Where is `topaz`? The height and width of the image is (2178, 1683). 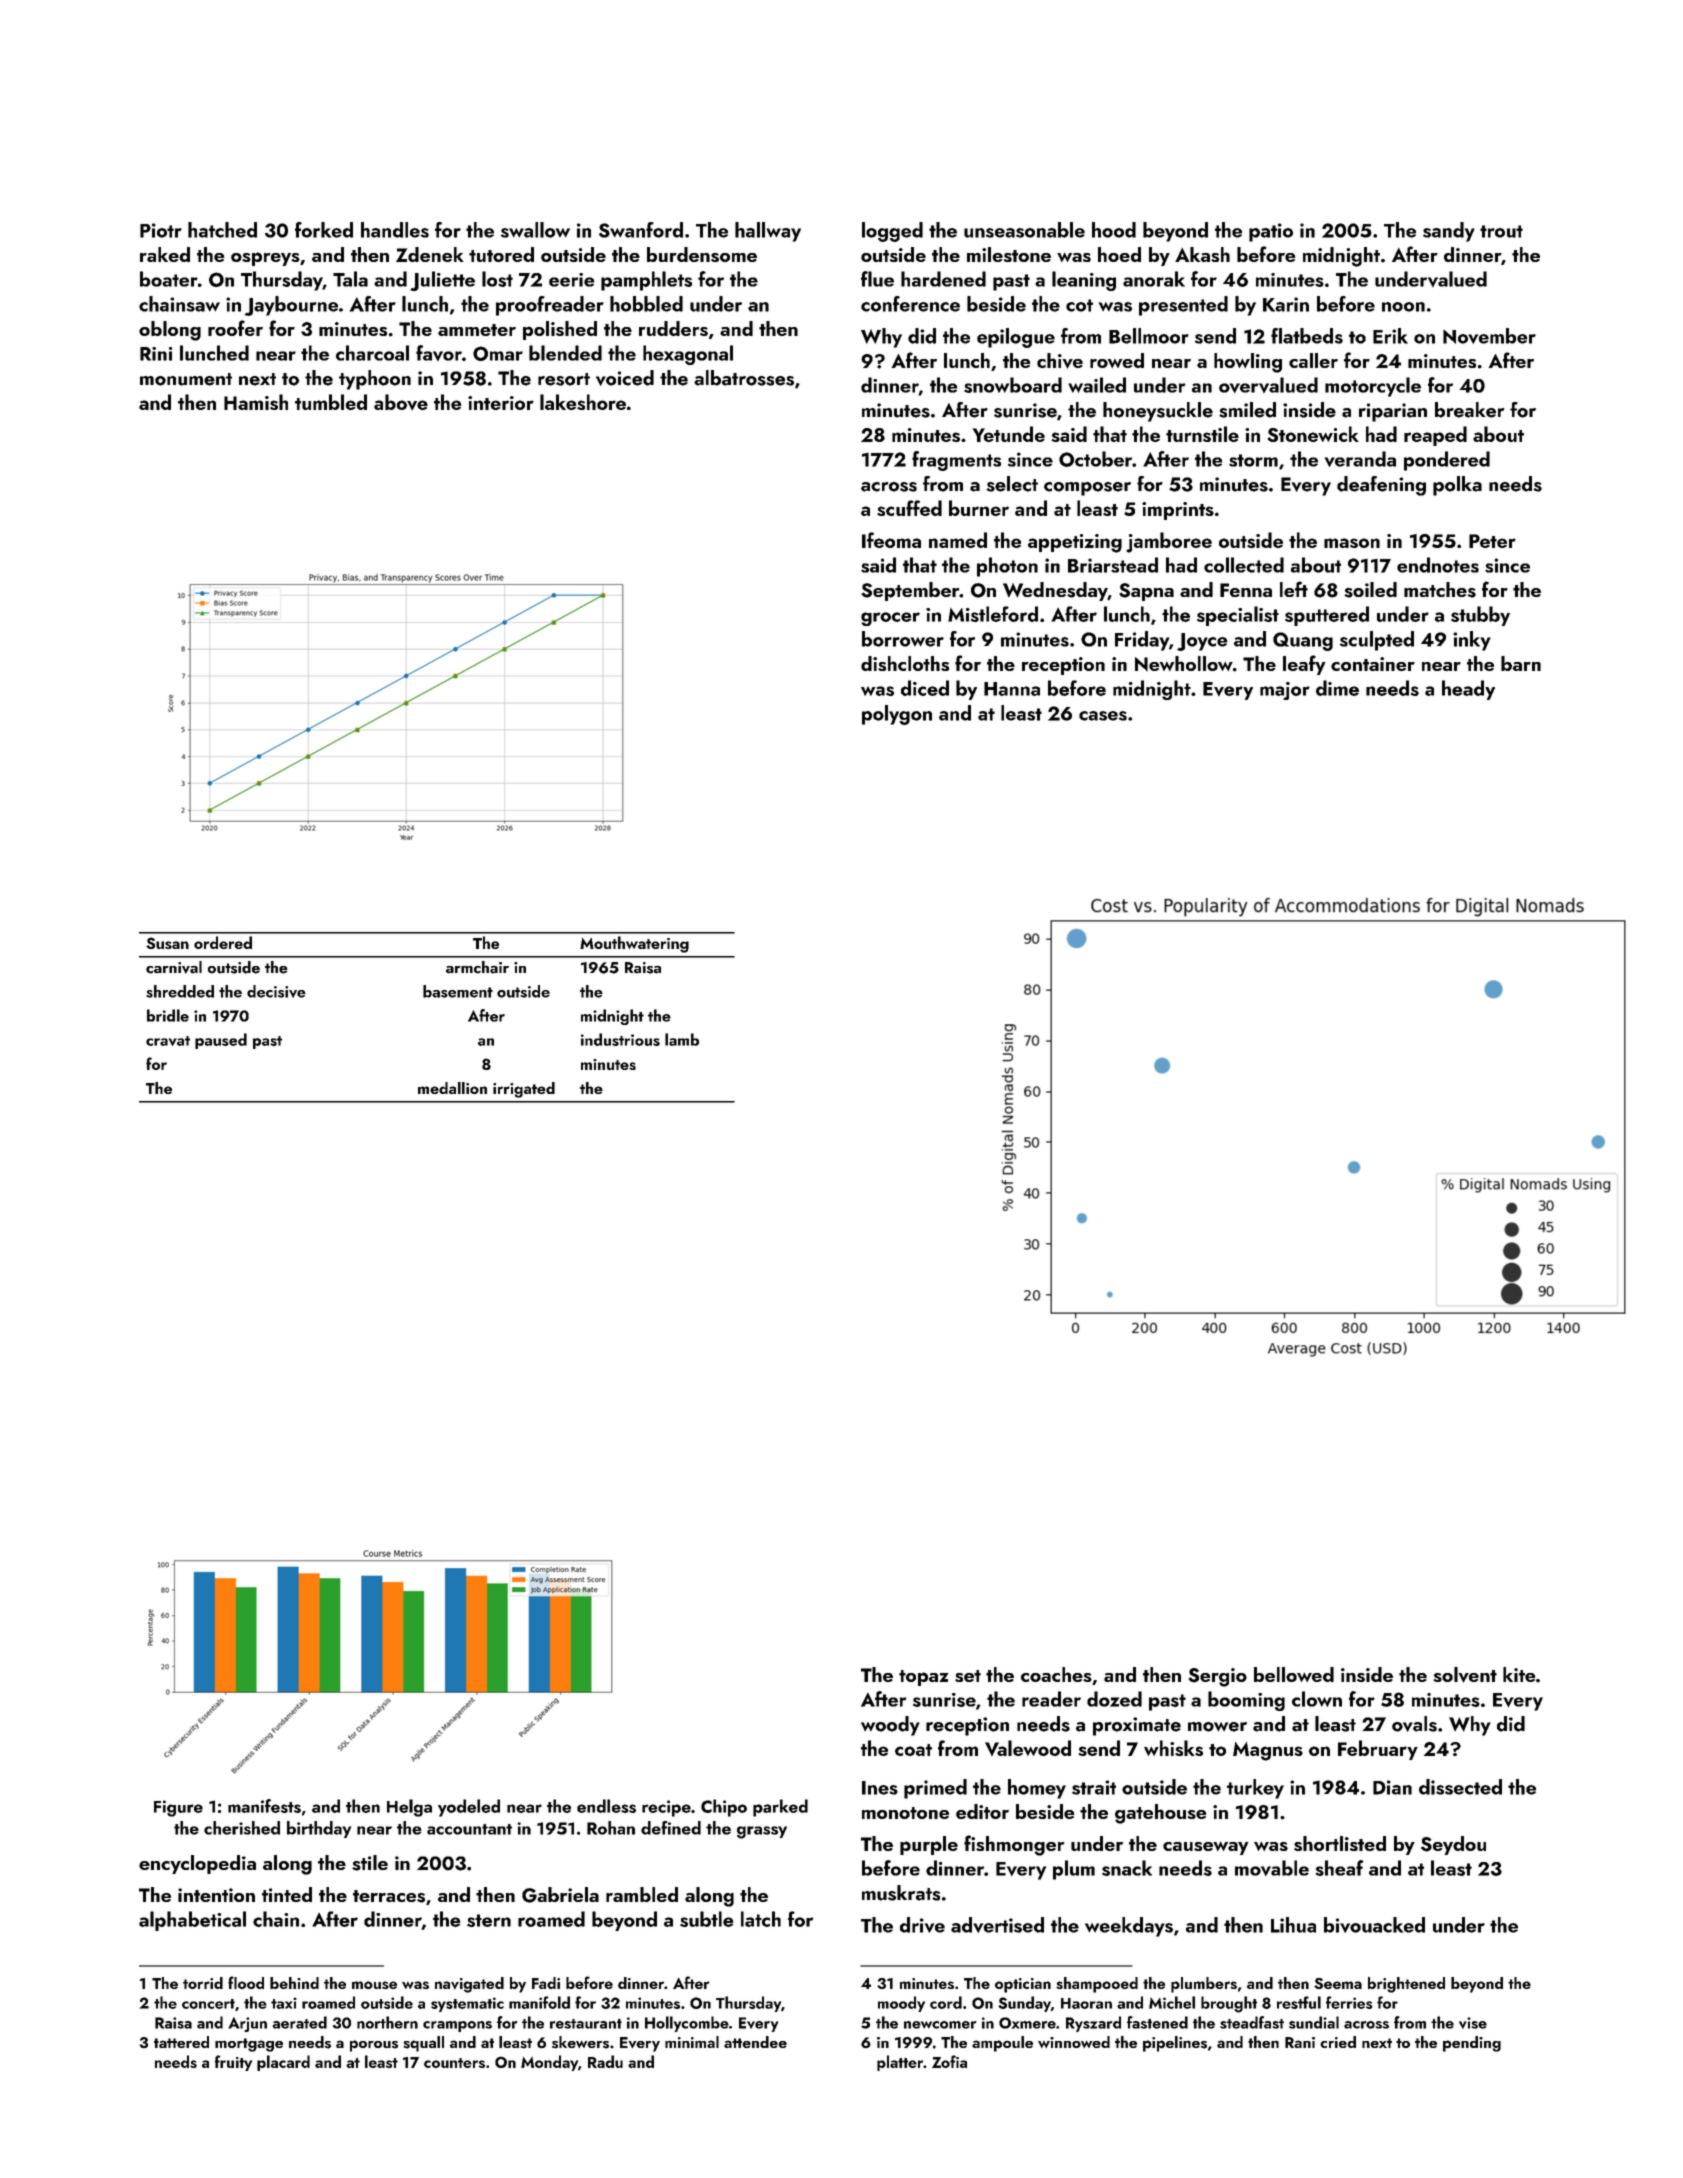 topaz is located at coordinates (924, 1678).
